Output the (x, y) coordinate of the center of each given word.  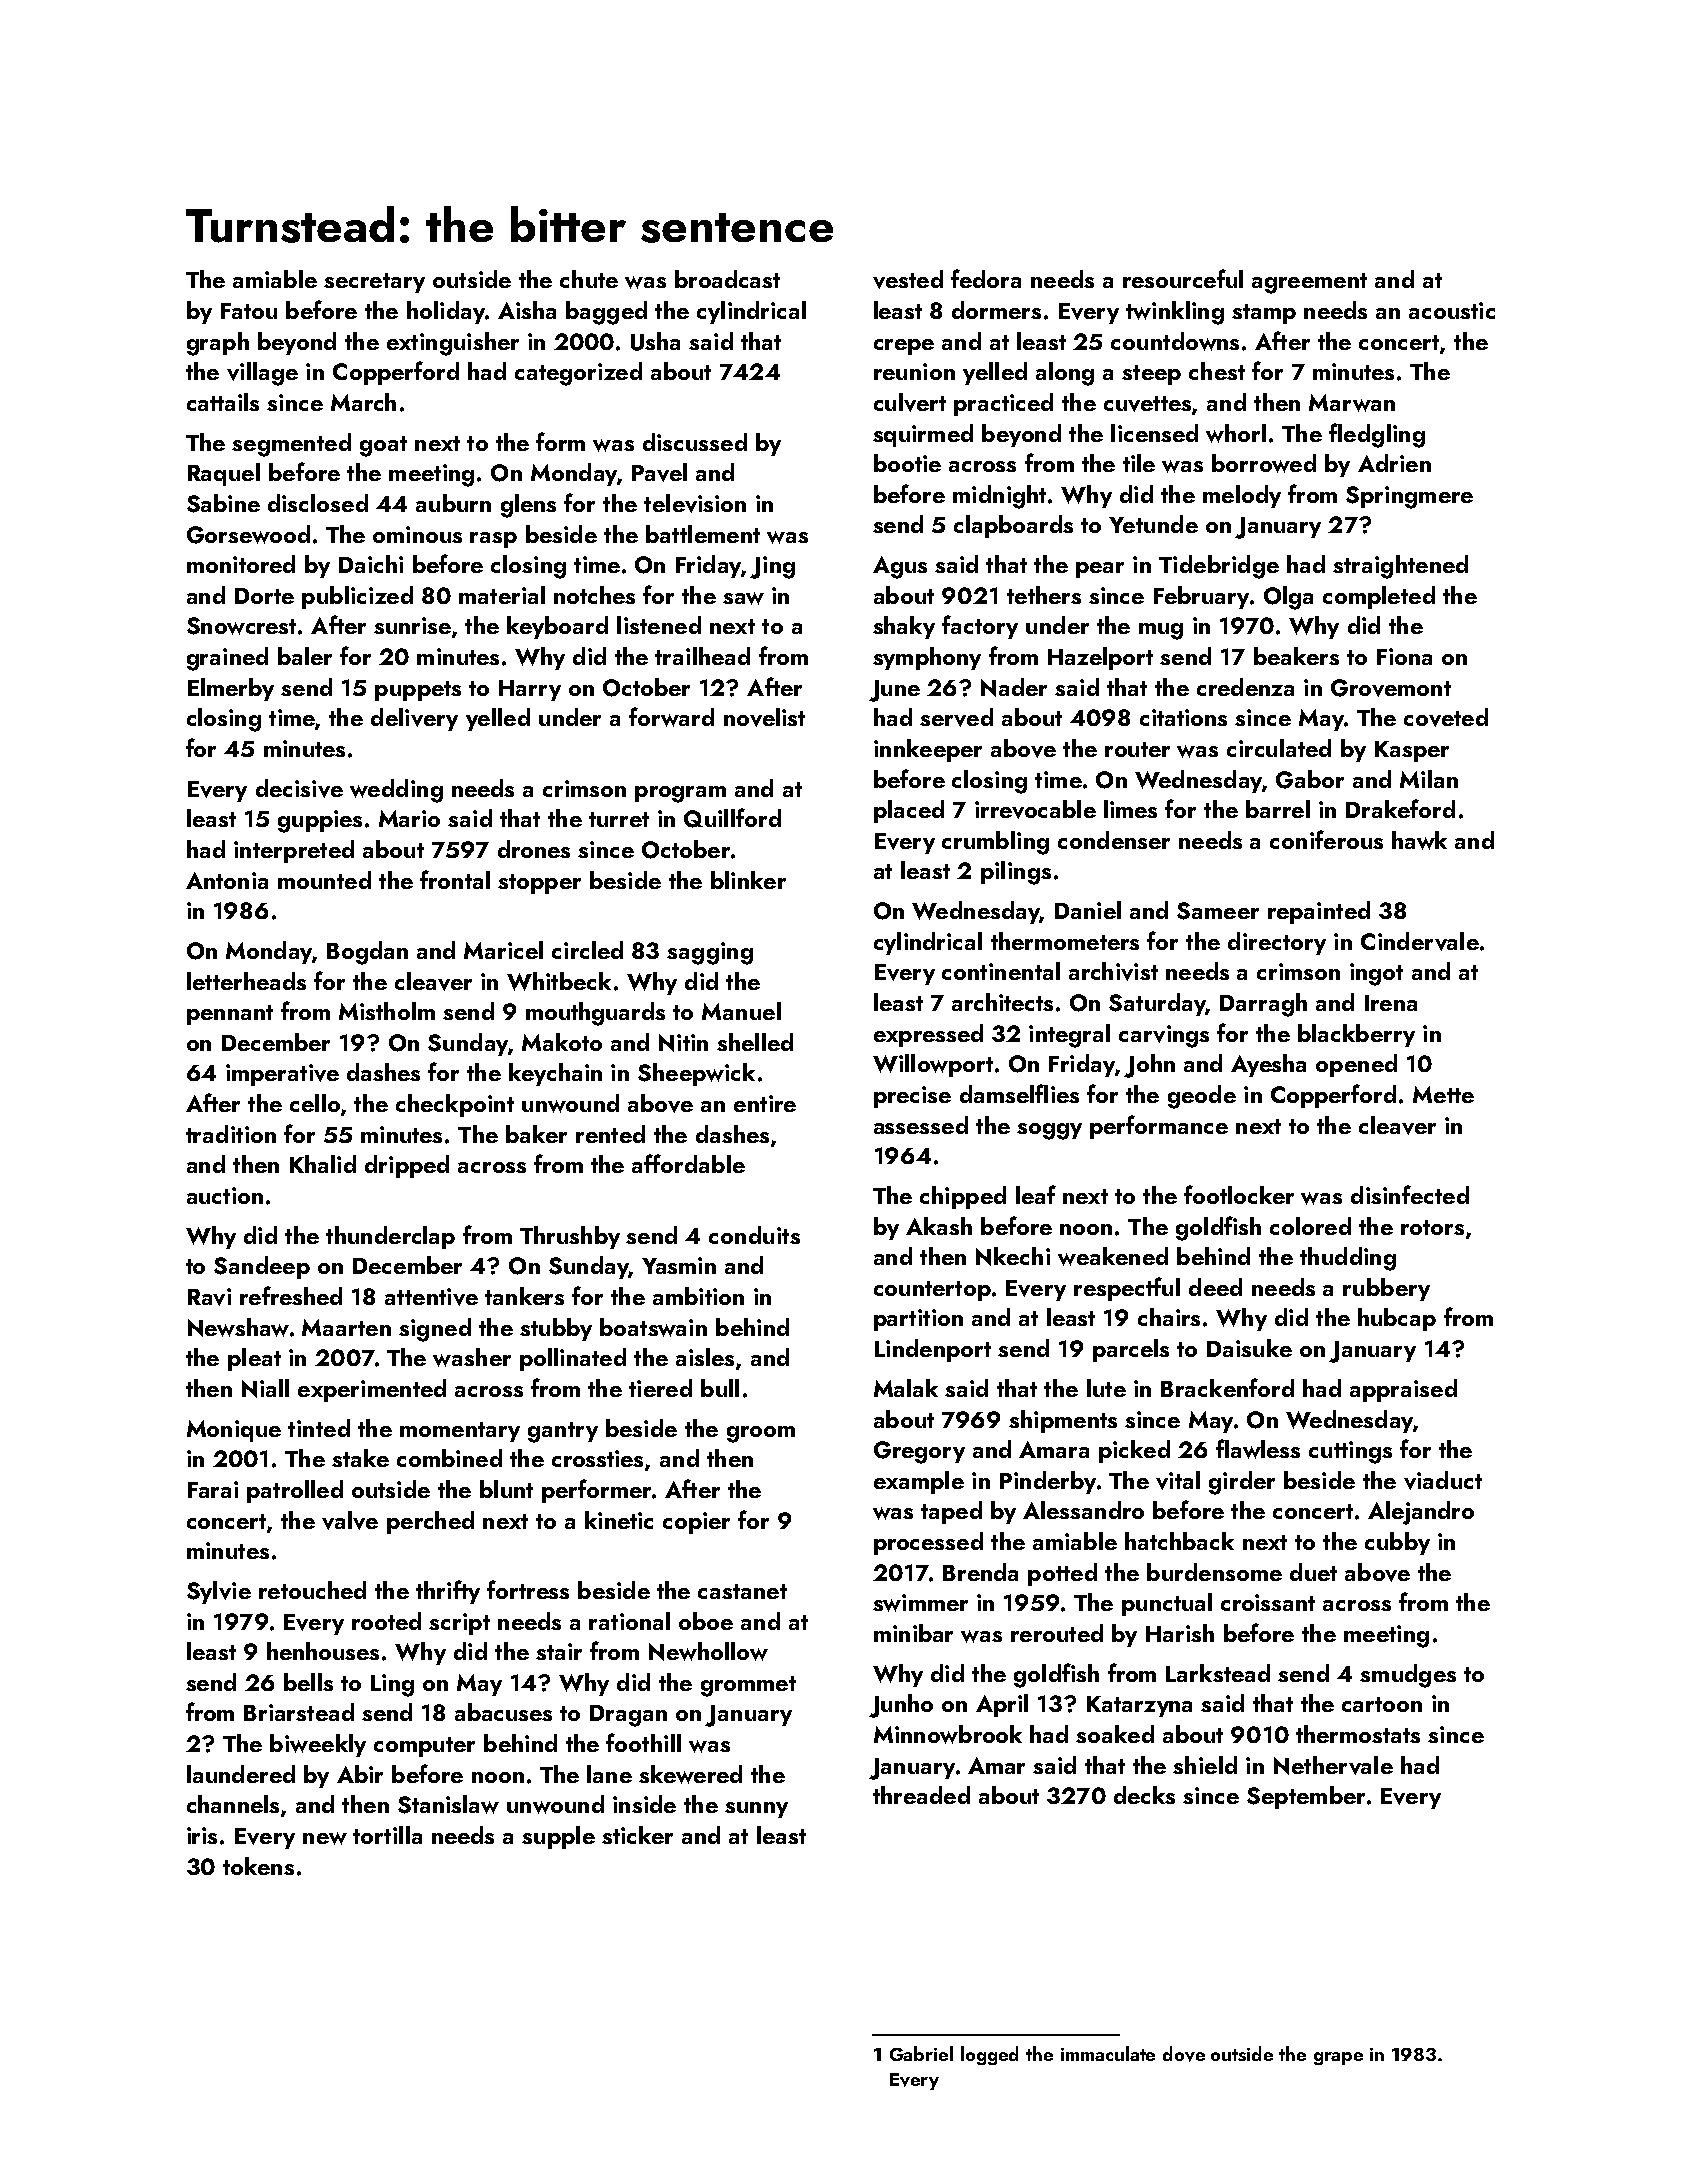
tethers (1044, 595)
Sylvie (219, 1592)
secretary (374, 283)
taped (951, 1512)
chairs (1169, 1317)
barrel (1278, 809)
